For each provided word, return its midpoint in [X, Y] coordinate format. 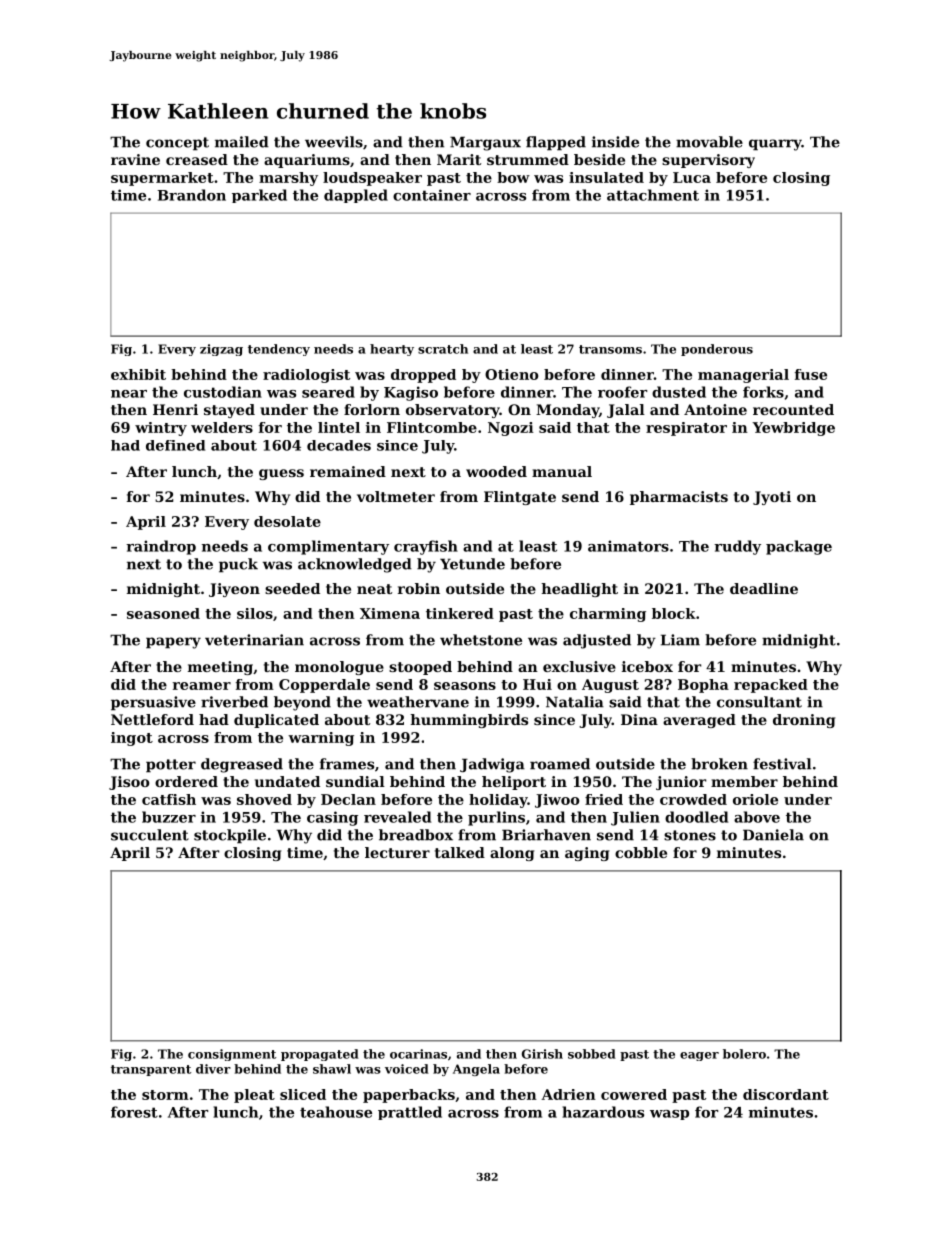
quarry [775, 145]
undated [287, 781]
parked [259, 196]
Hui [537, 684]
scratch [443, 349]
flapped [556, 143]
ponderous [717, 350]
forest [134, 1112]
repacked [771, 686]
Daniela [773, 835]
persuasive [153, 703]
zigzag [221, 350]
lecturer [397, 852]
